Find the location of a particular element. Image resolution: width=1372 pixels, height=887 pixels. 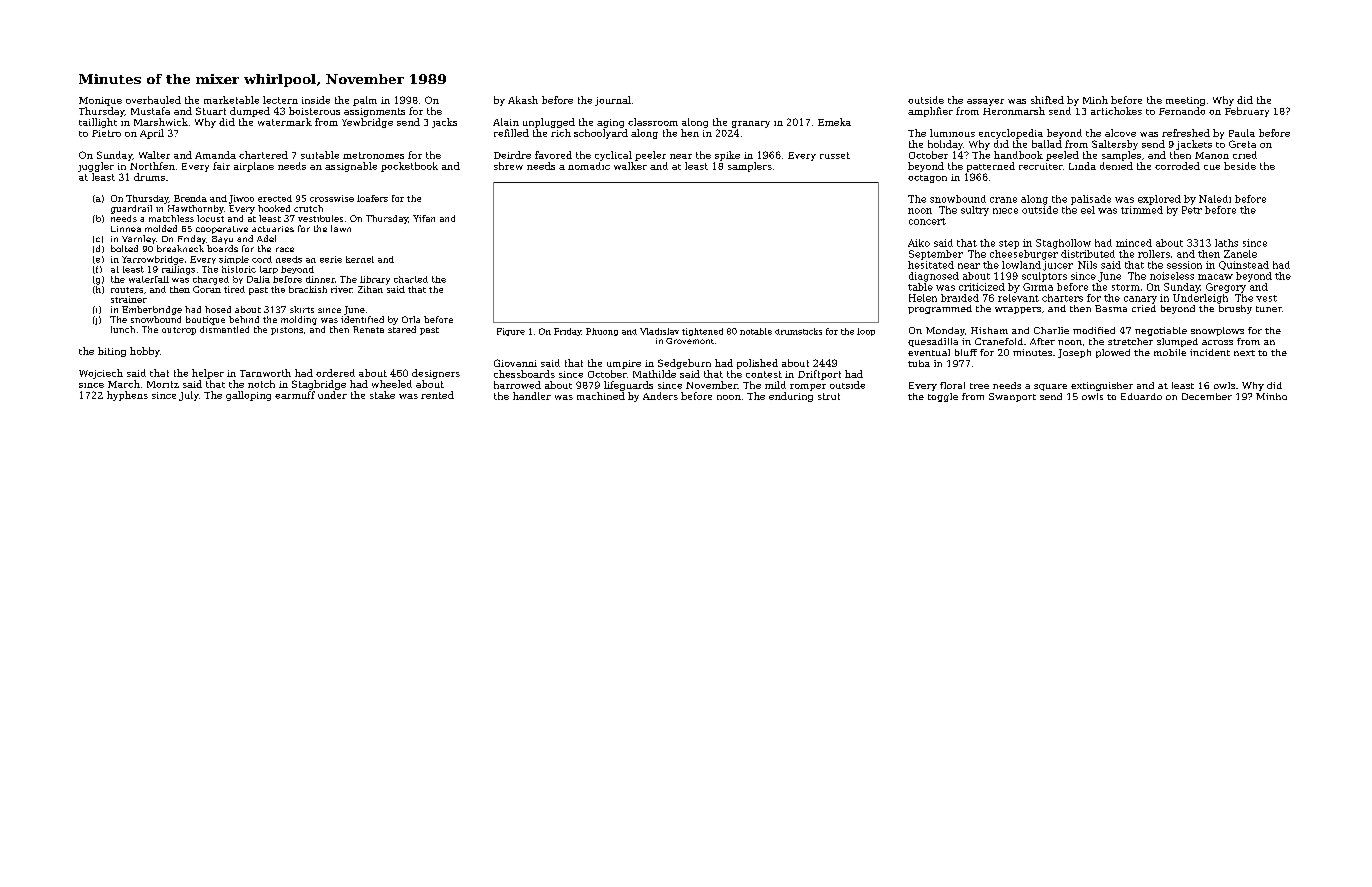

ordered is located at coordinates (335, 373).
